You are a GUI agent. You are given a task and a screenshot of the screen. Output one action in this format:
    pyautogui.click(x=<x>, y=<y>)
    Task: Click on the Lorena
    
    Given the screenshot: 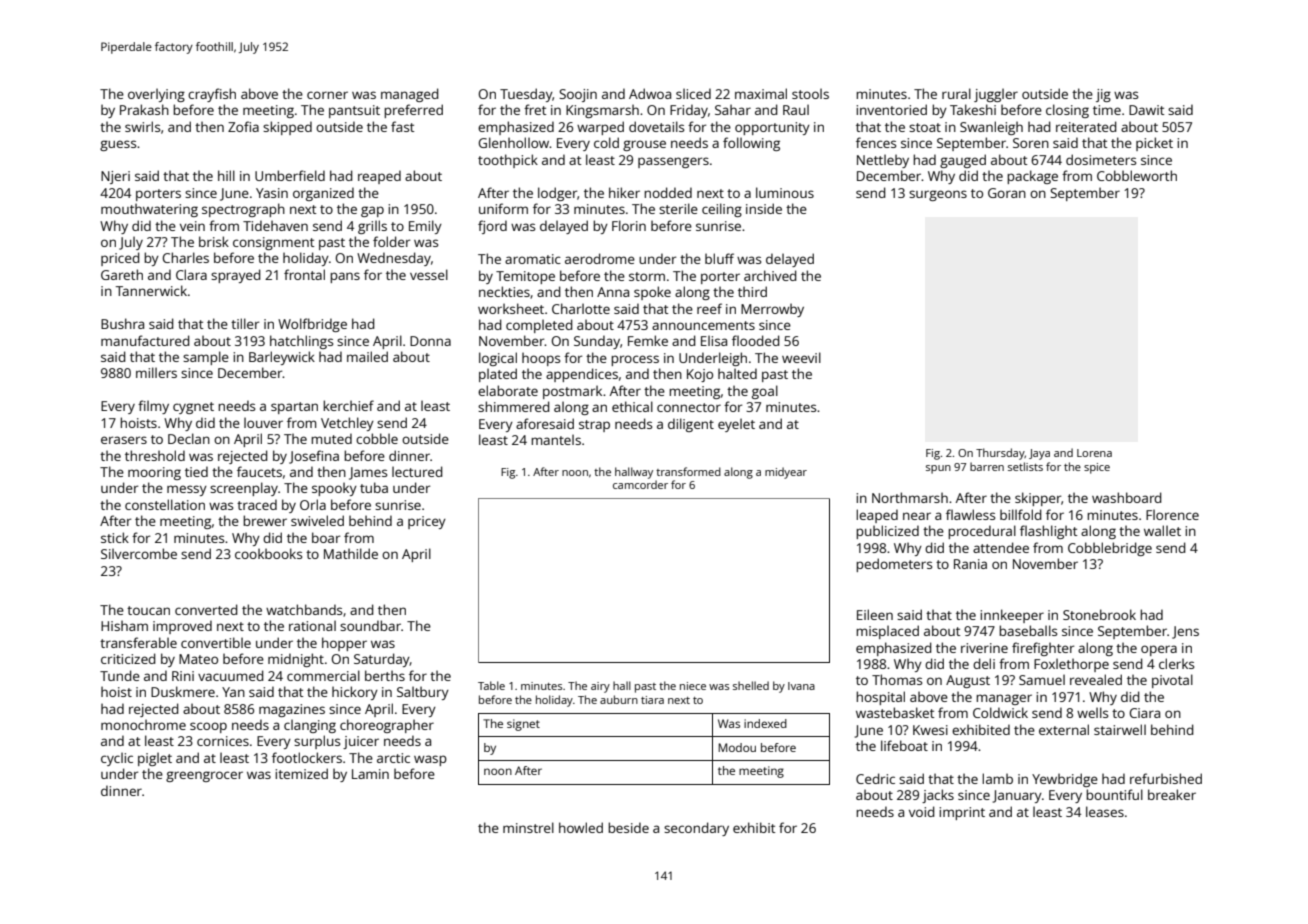 What is the action you would take?
    pyautogui.click(x=1094, y=453)
